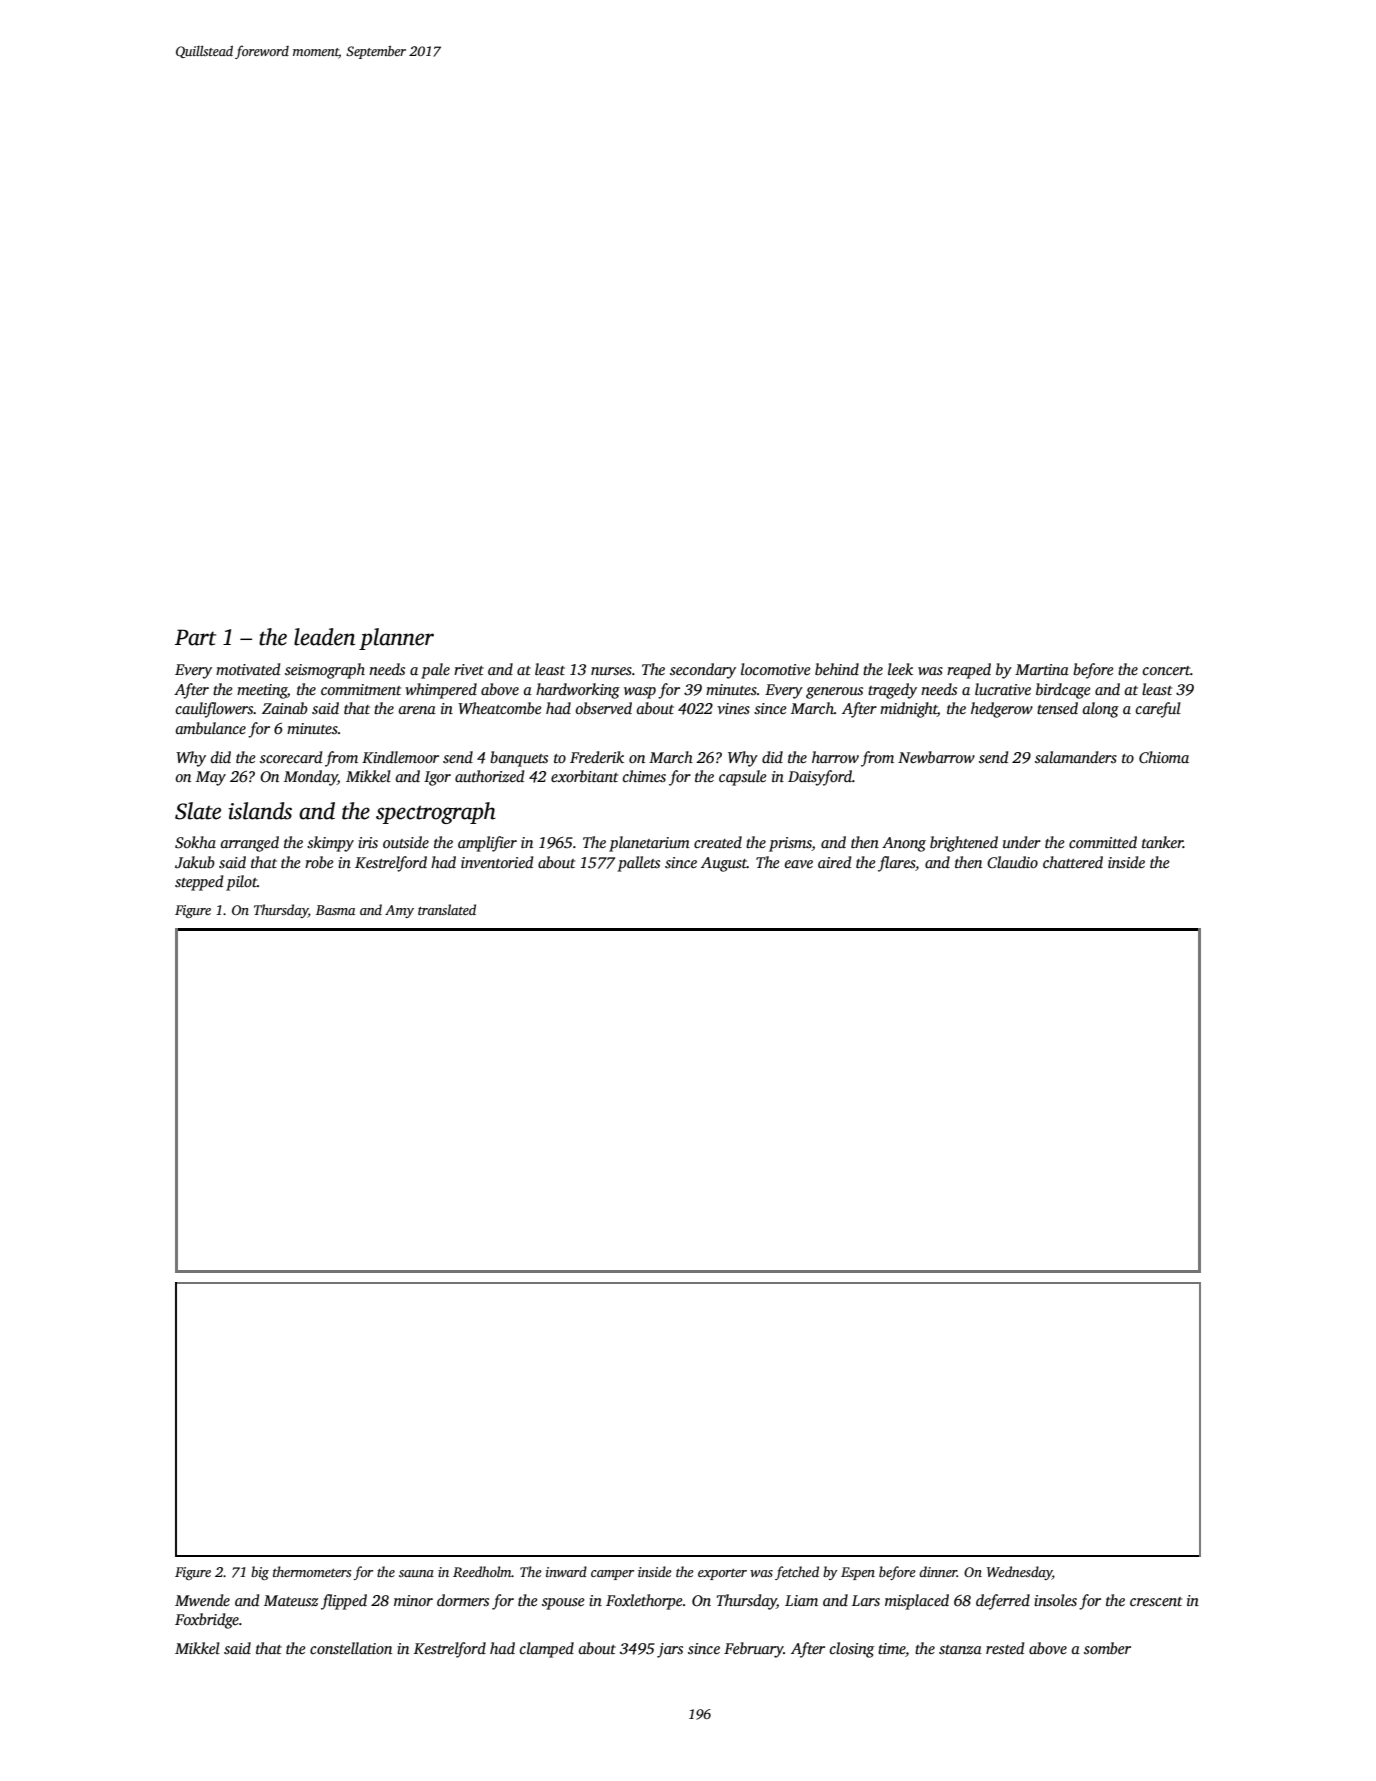 The image size is (1376, 1781). Describe the element at coordinates (1019, 1573) in the screenshot. I see `Wednesday` at that location.
